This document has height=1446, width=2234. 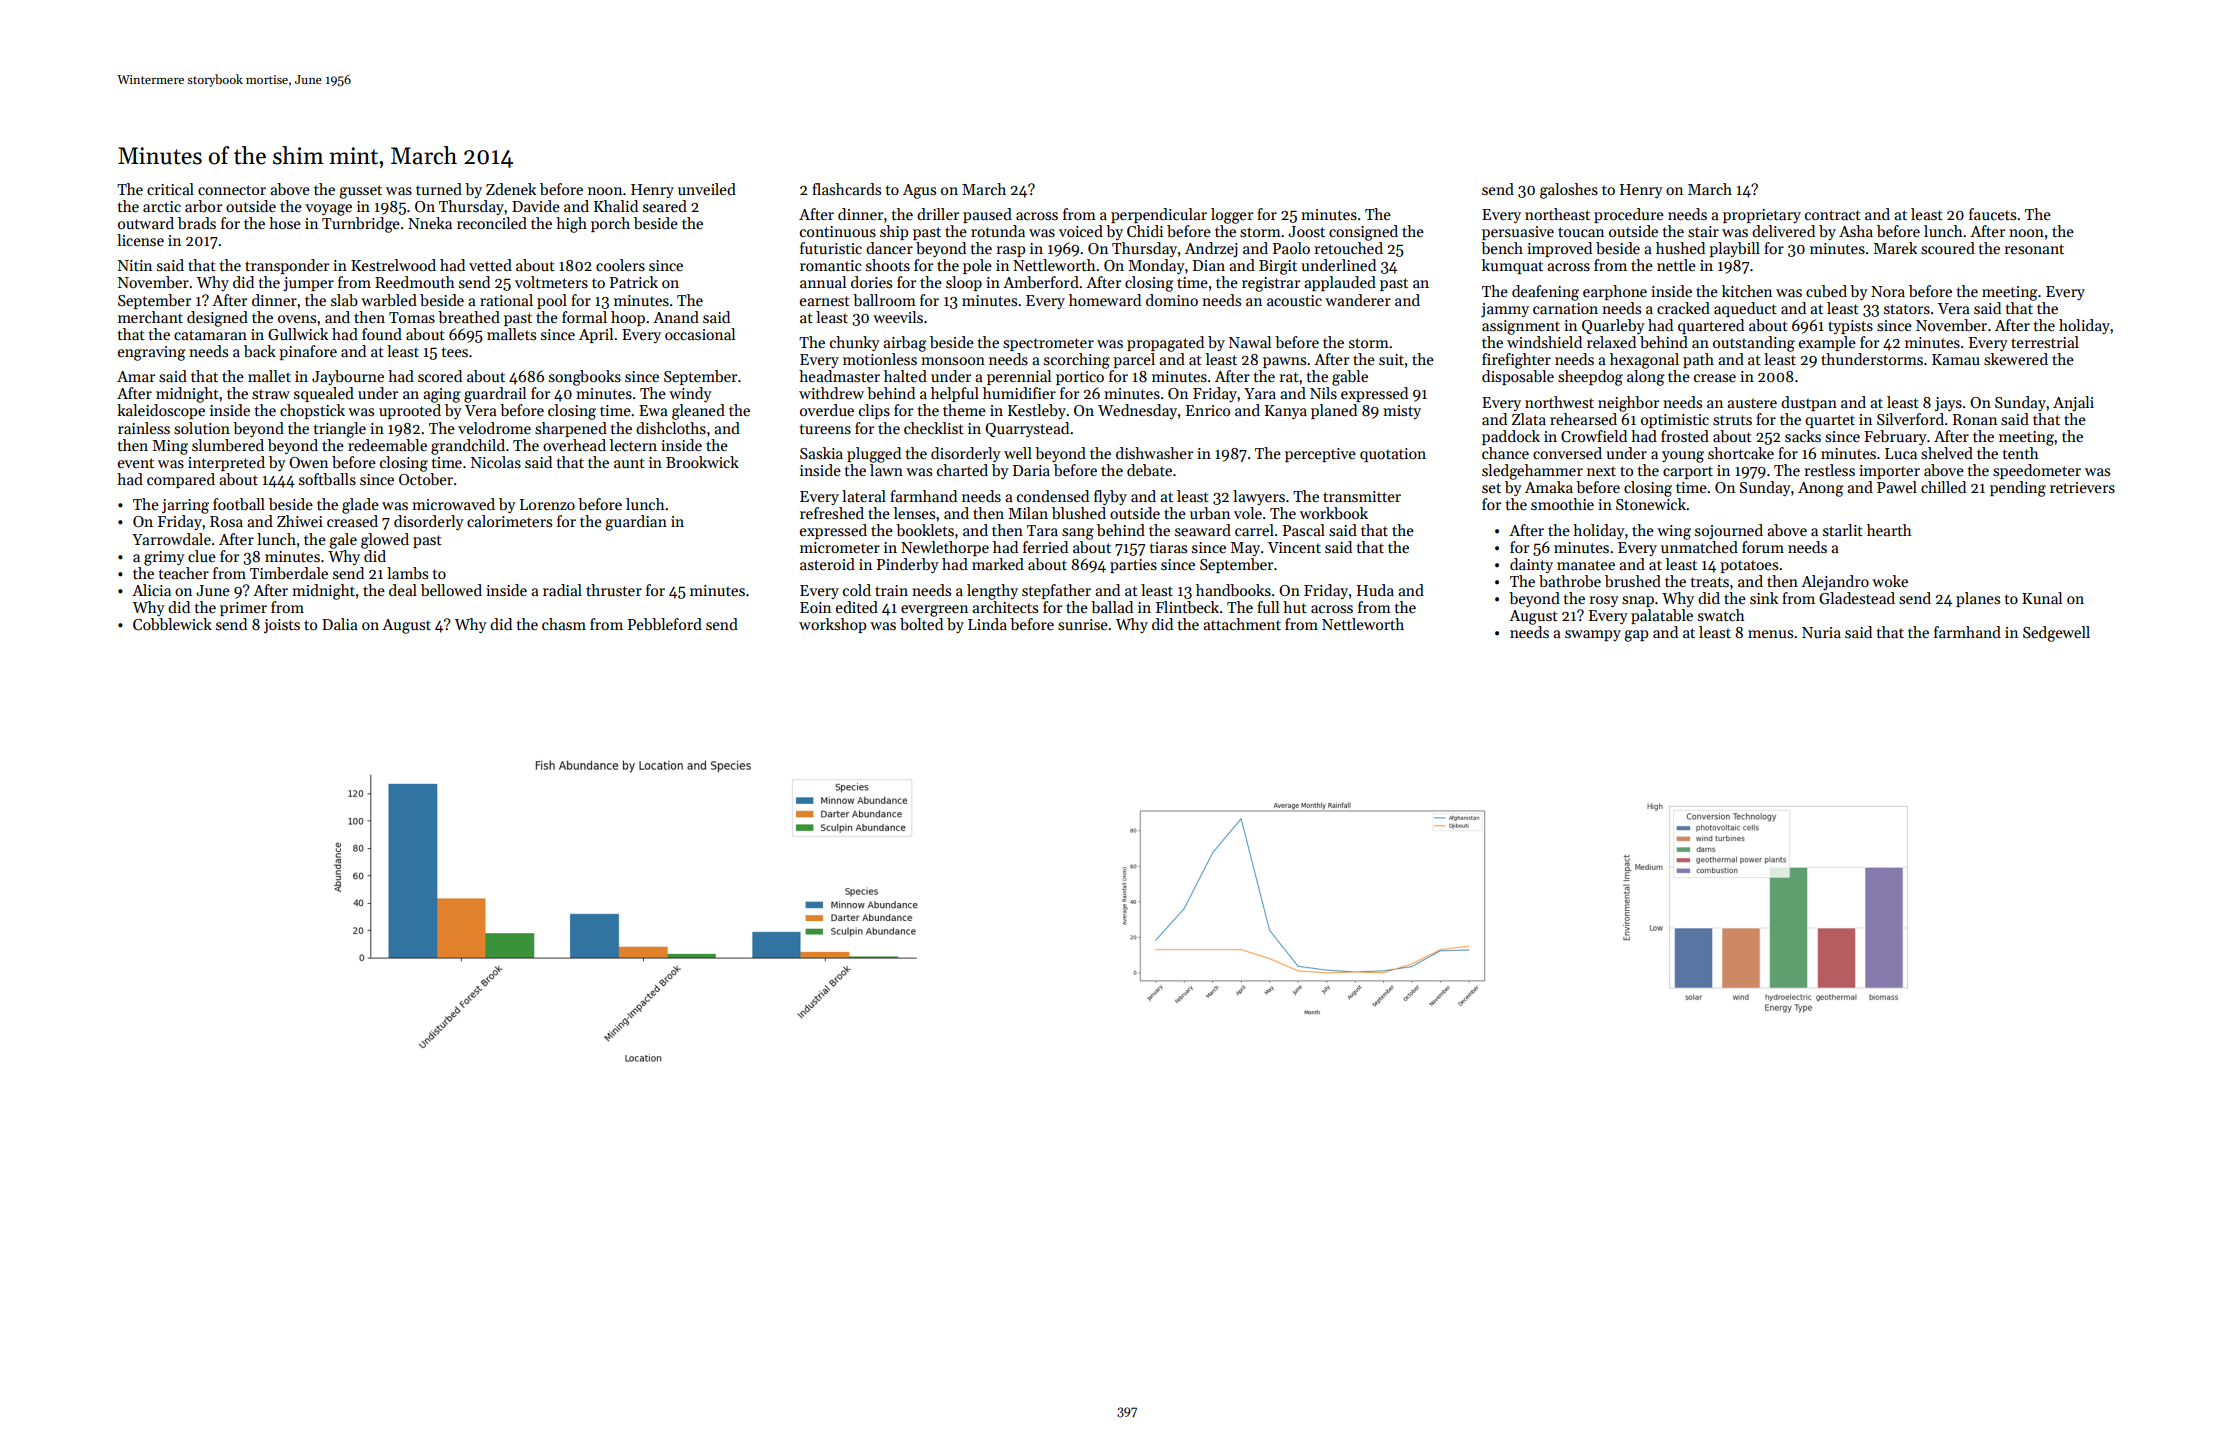 What do you see at coordinates (1683, 457) in the document?
I see `young` at bounding box center [1683, 457].
